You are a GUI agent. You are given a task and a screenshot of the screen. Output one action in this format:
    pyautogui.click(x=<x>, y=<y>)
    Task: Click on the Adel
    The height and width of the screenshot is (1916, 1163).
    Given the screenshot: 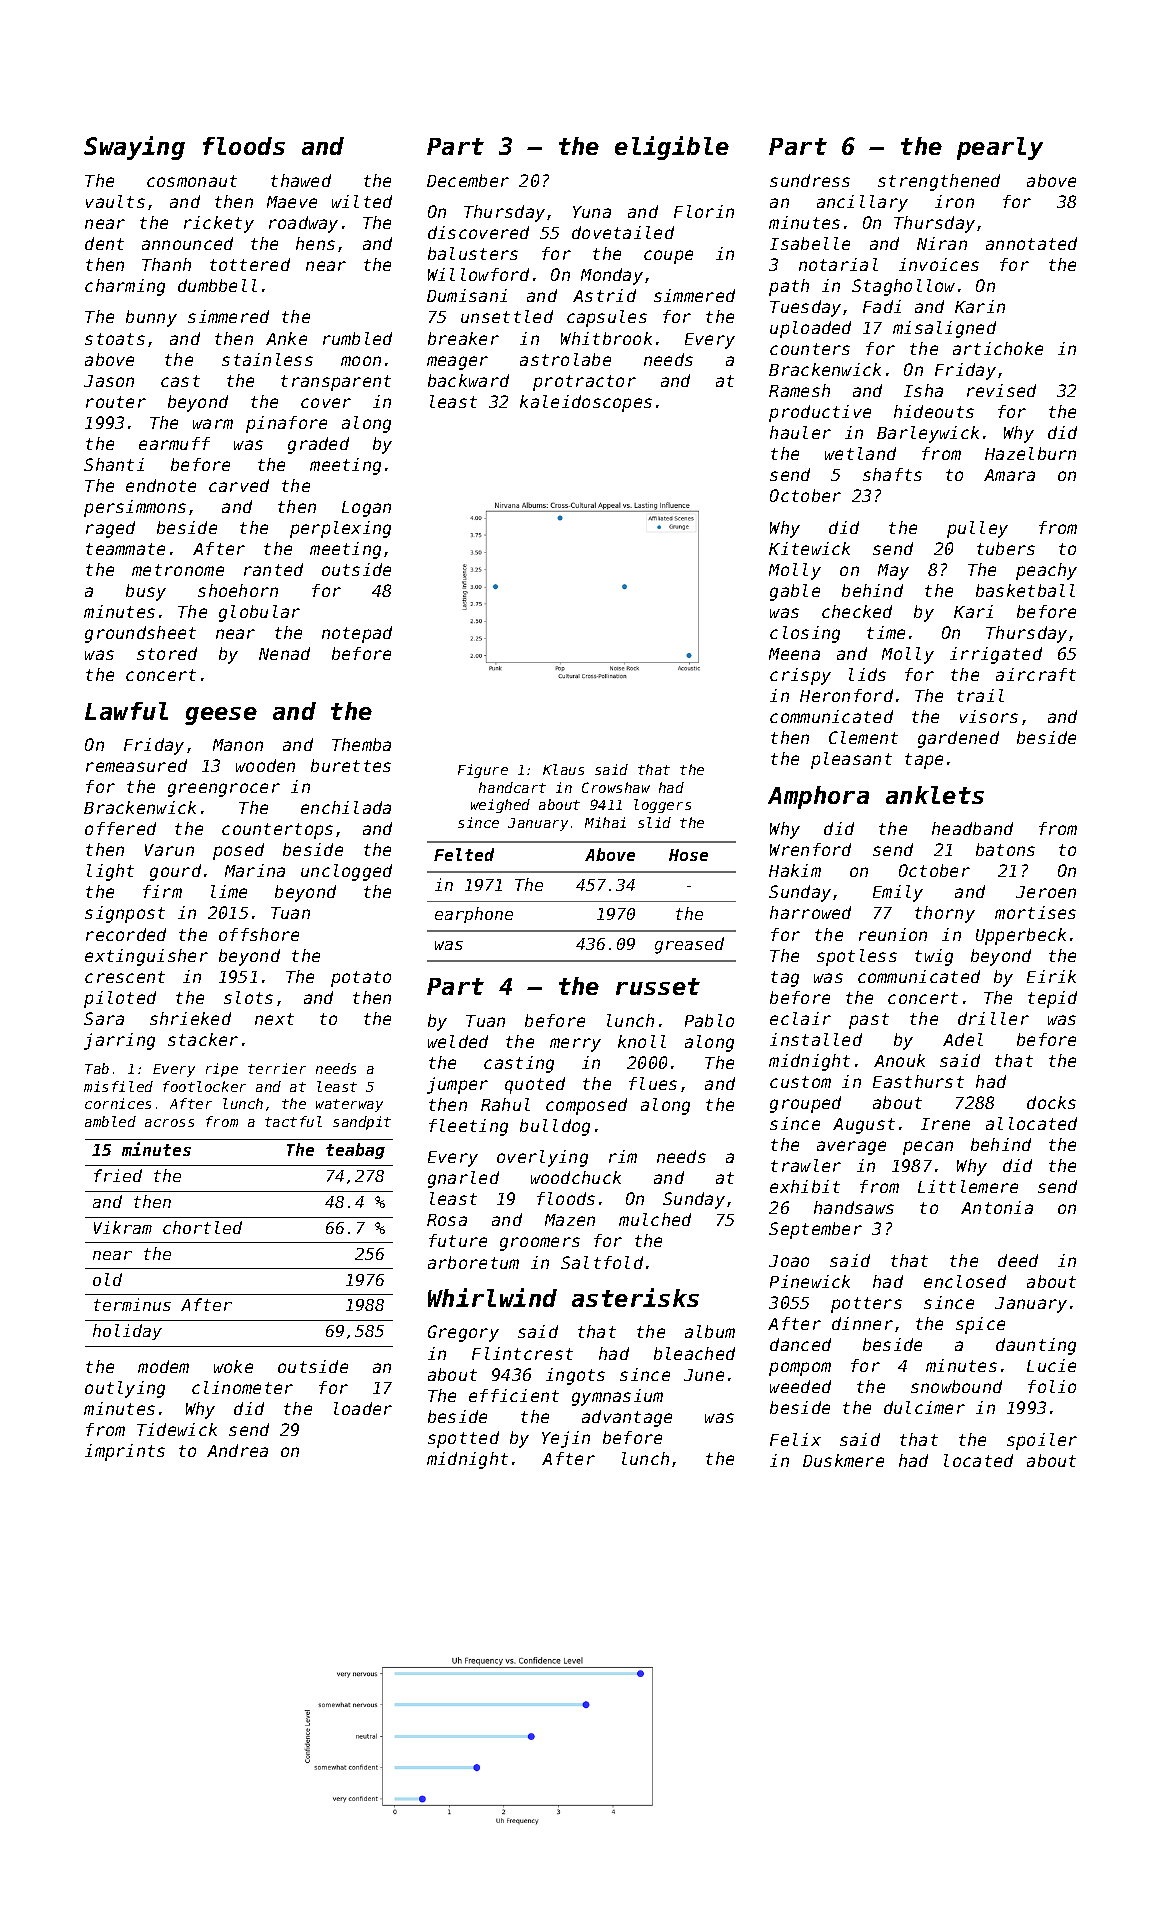 What is the action you would take?
    pyautogui.click(x=963, y=1039)
